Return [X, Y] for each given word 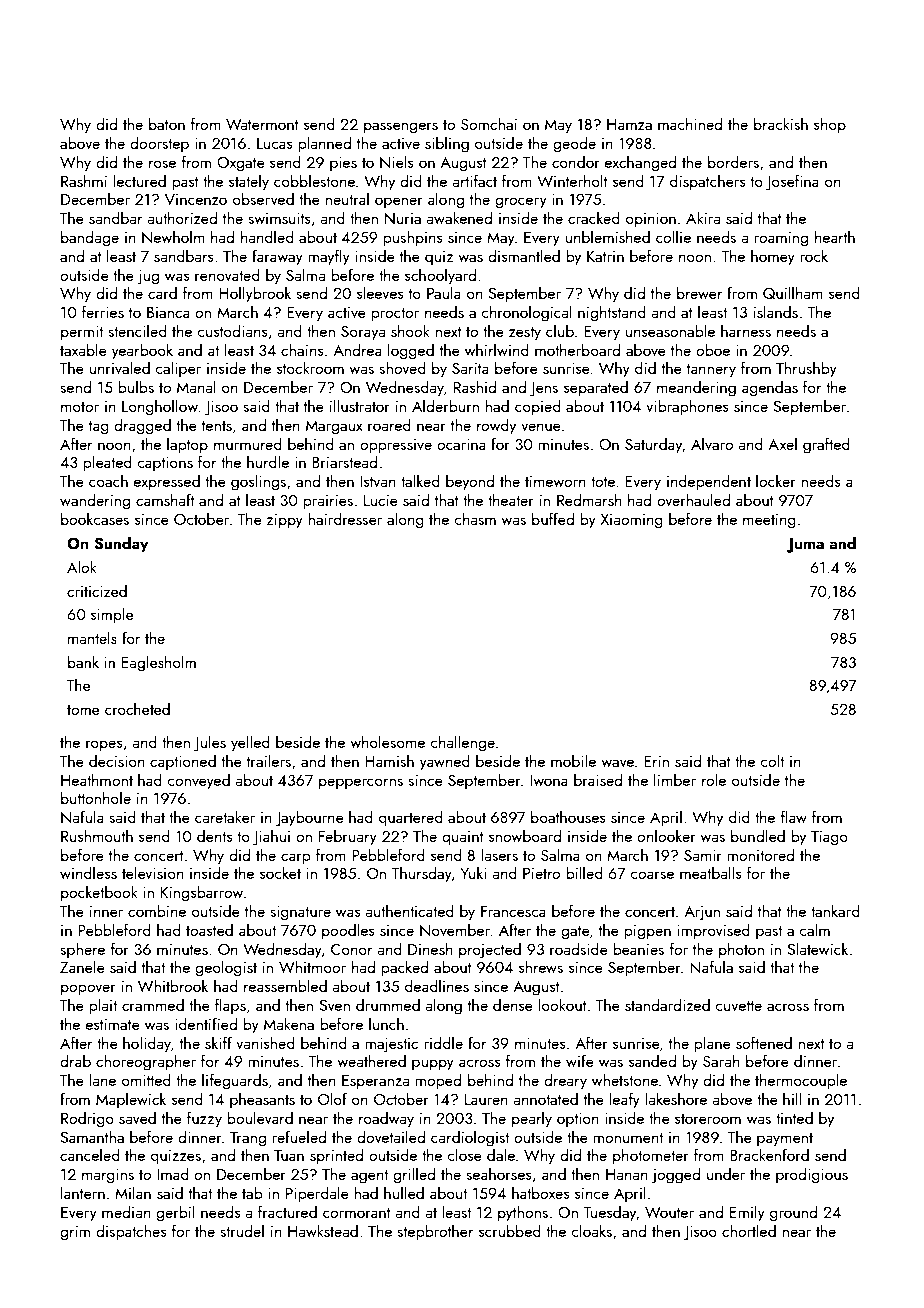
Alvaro [712, 443]
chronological [526, 313]
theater [511, 499]
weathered [371, 1060]
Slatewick [817, 948]
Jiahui [271, 837]
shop [830, 125]
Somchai [489, 123]
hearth [835, 236]
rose [162, 164]
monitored [761, 854]
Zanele [82, 966]
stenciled [137, 330]
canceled [90, 1154]
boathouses [568, 816]
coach [108, 480]
